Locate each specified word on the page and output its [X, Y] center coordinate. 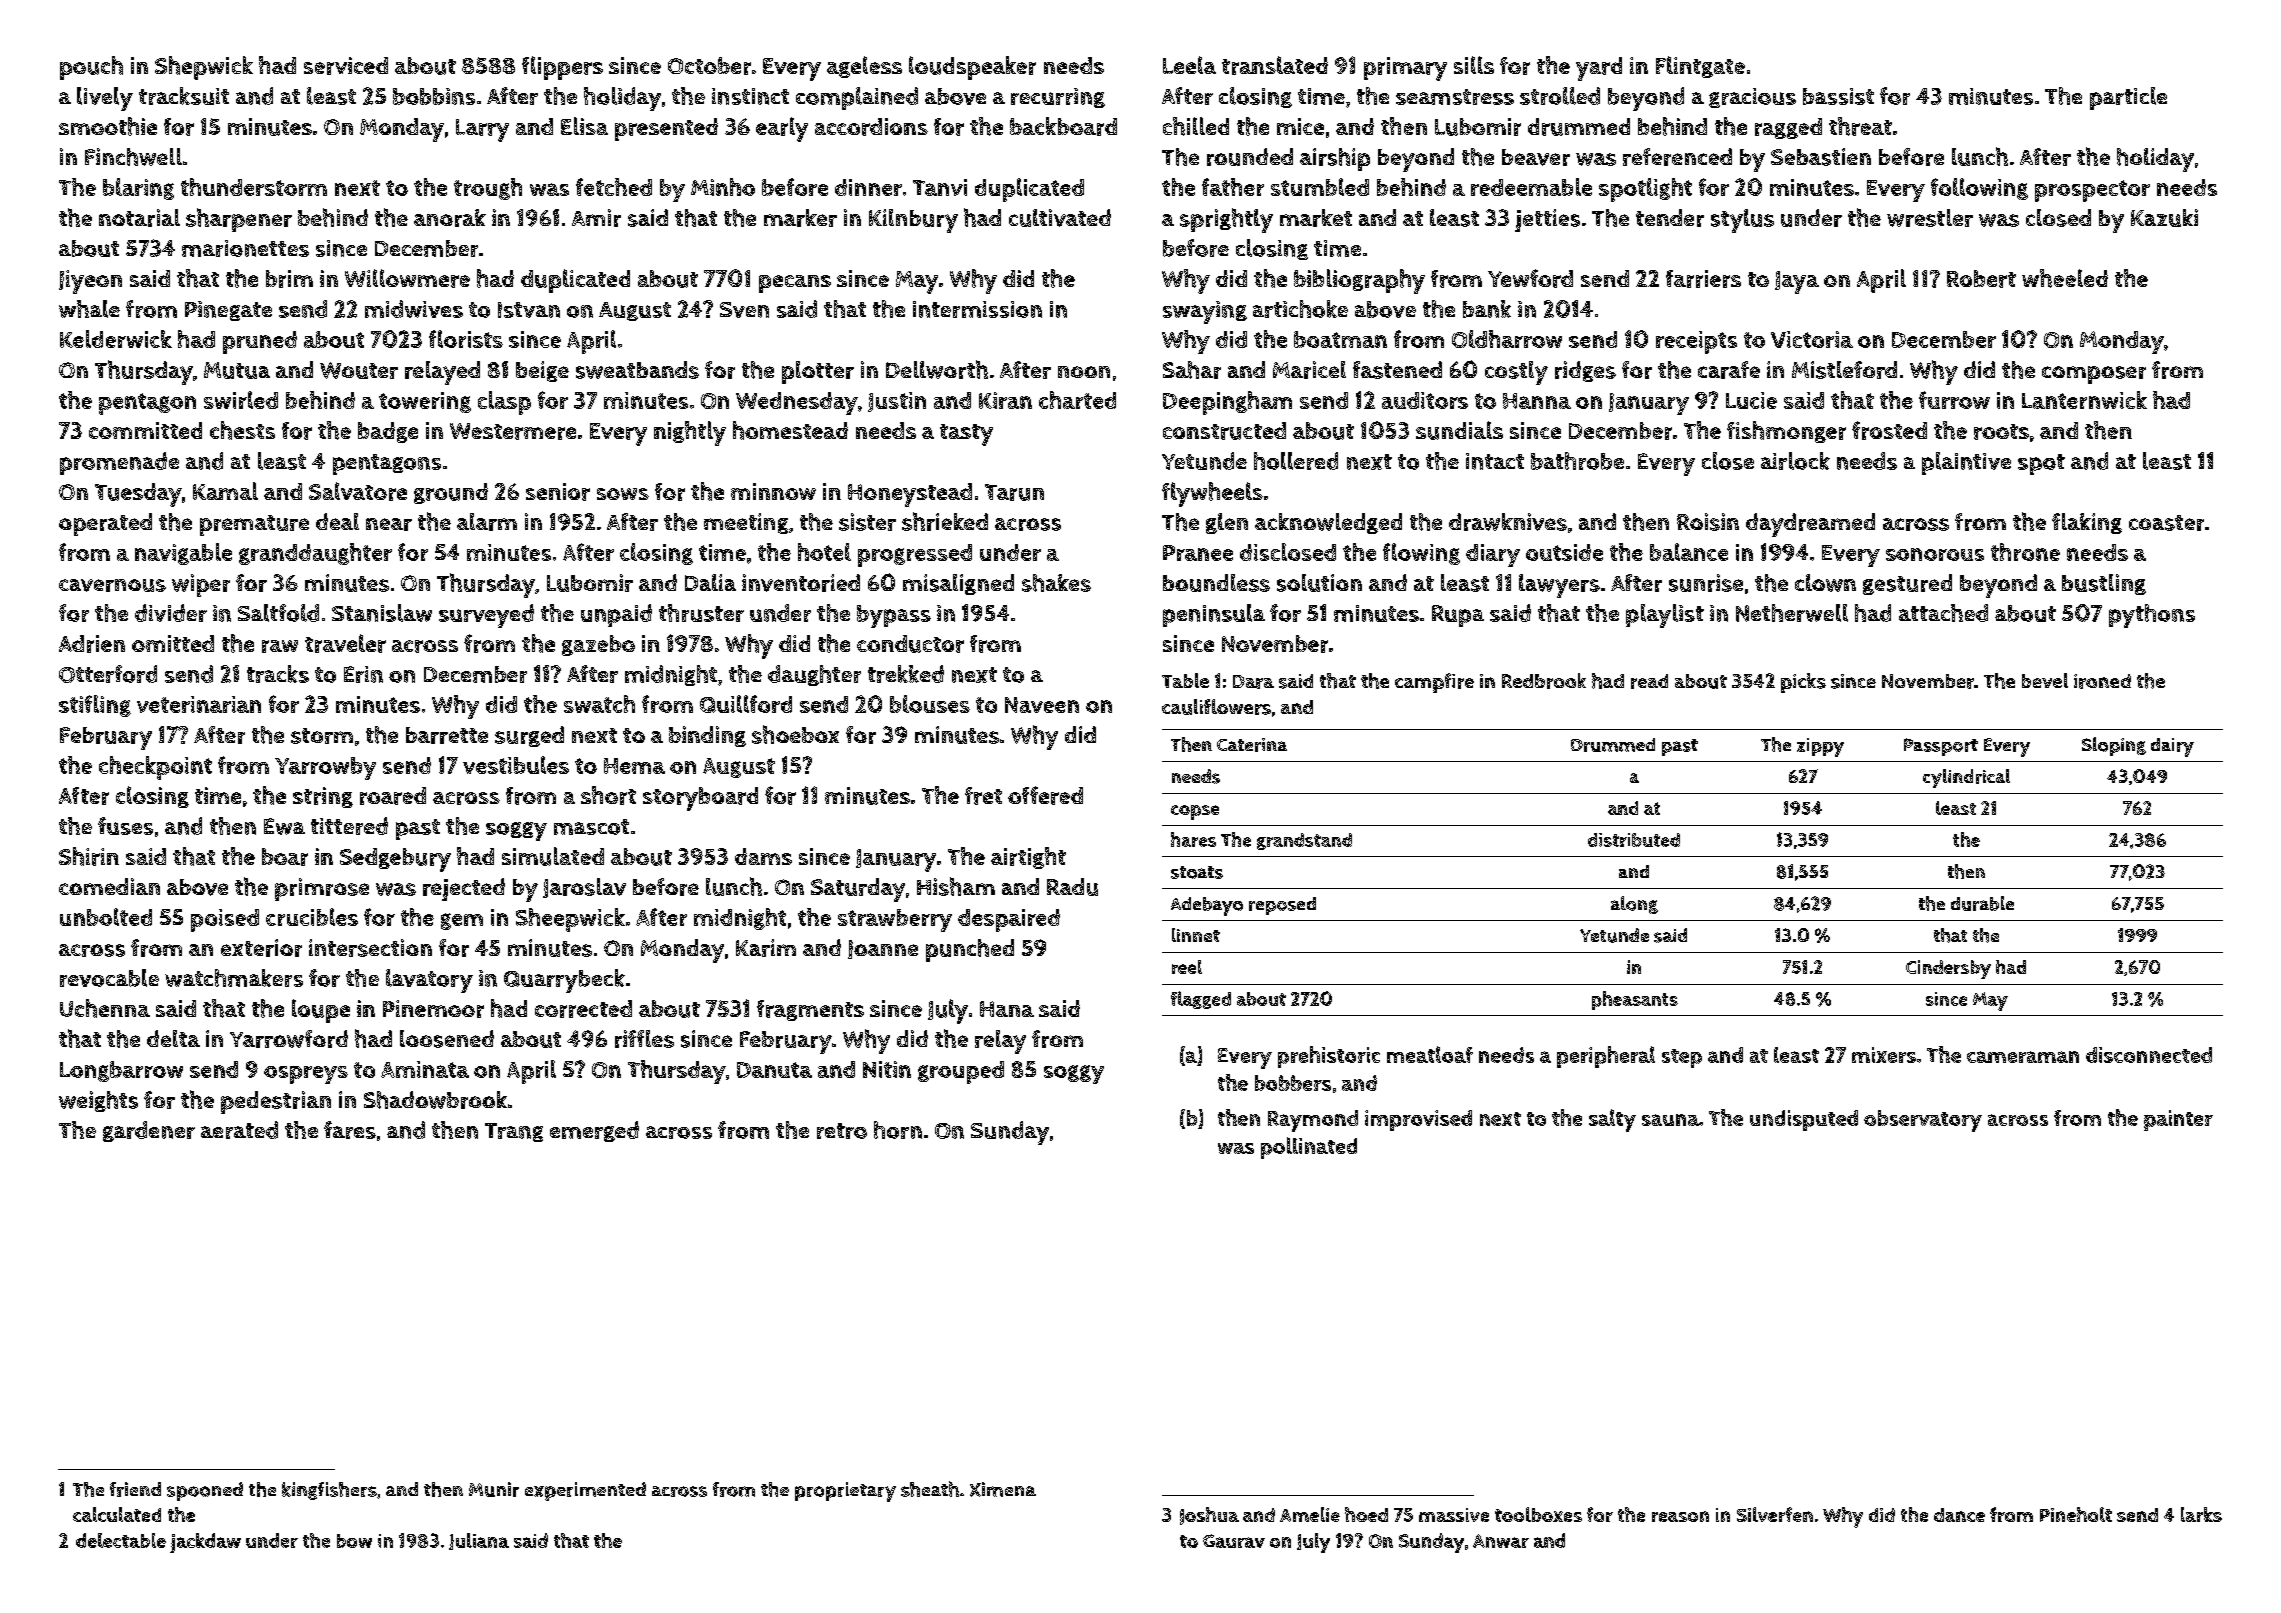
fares [350, 1130]
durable [1982, 903]
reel [1187, 967]
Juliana [479, 1541]
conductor [910, 644]
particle [2128, 98]
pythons [2152, 616]
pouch [91, 68]
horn [898, 1130]
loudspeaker [972, 68]
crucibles [312, 917]
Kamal [225, 491]
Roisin [1708, 522]
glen [1227, 523]
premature [254, 525]
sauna [1670, 1120]
